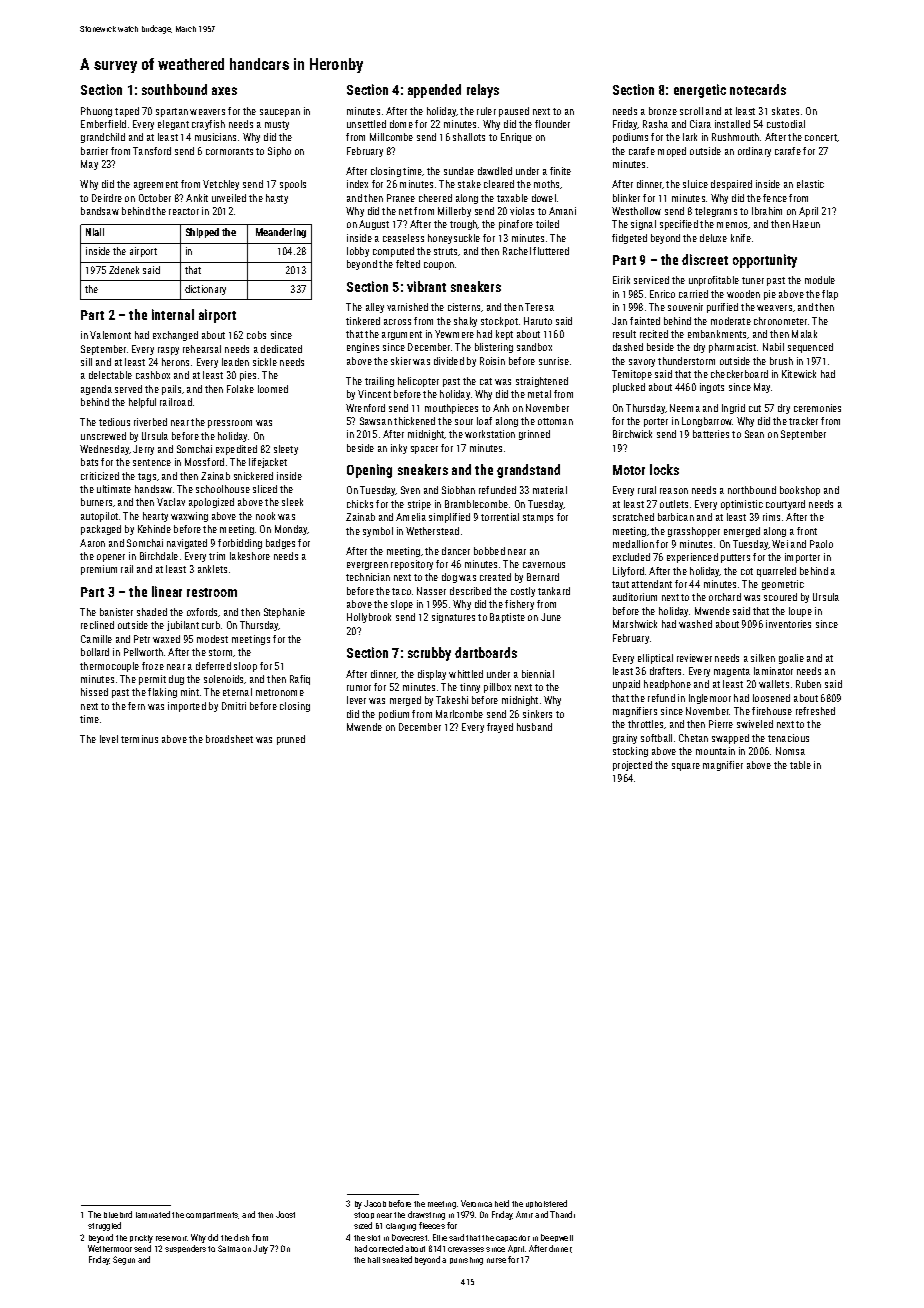 The height and width of the image is (1308, 924). I want to click on firehouse, so click(772, 711).
